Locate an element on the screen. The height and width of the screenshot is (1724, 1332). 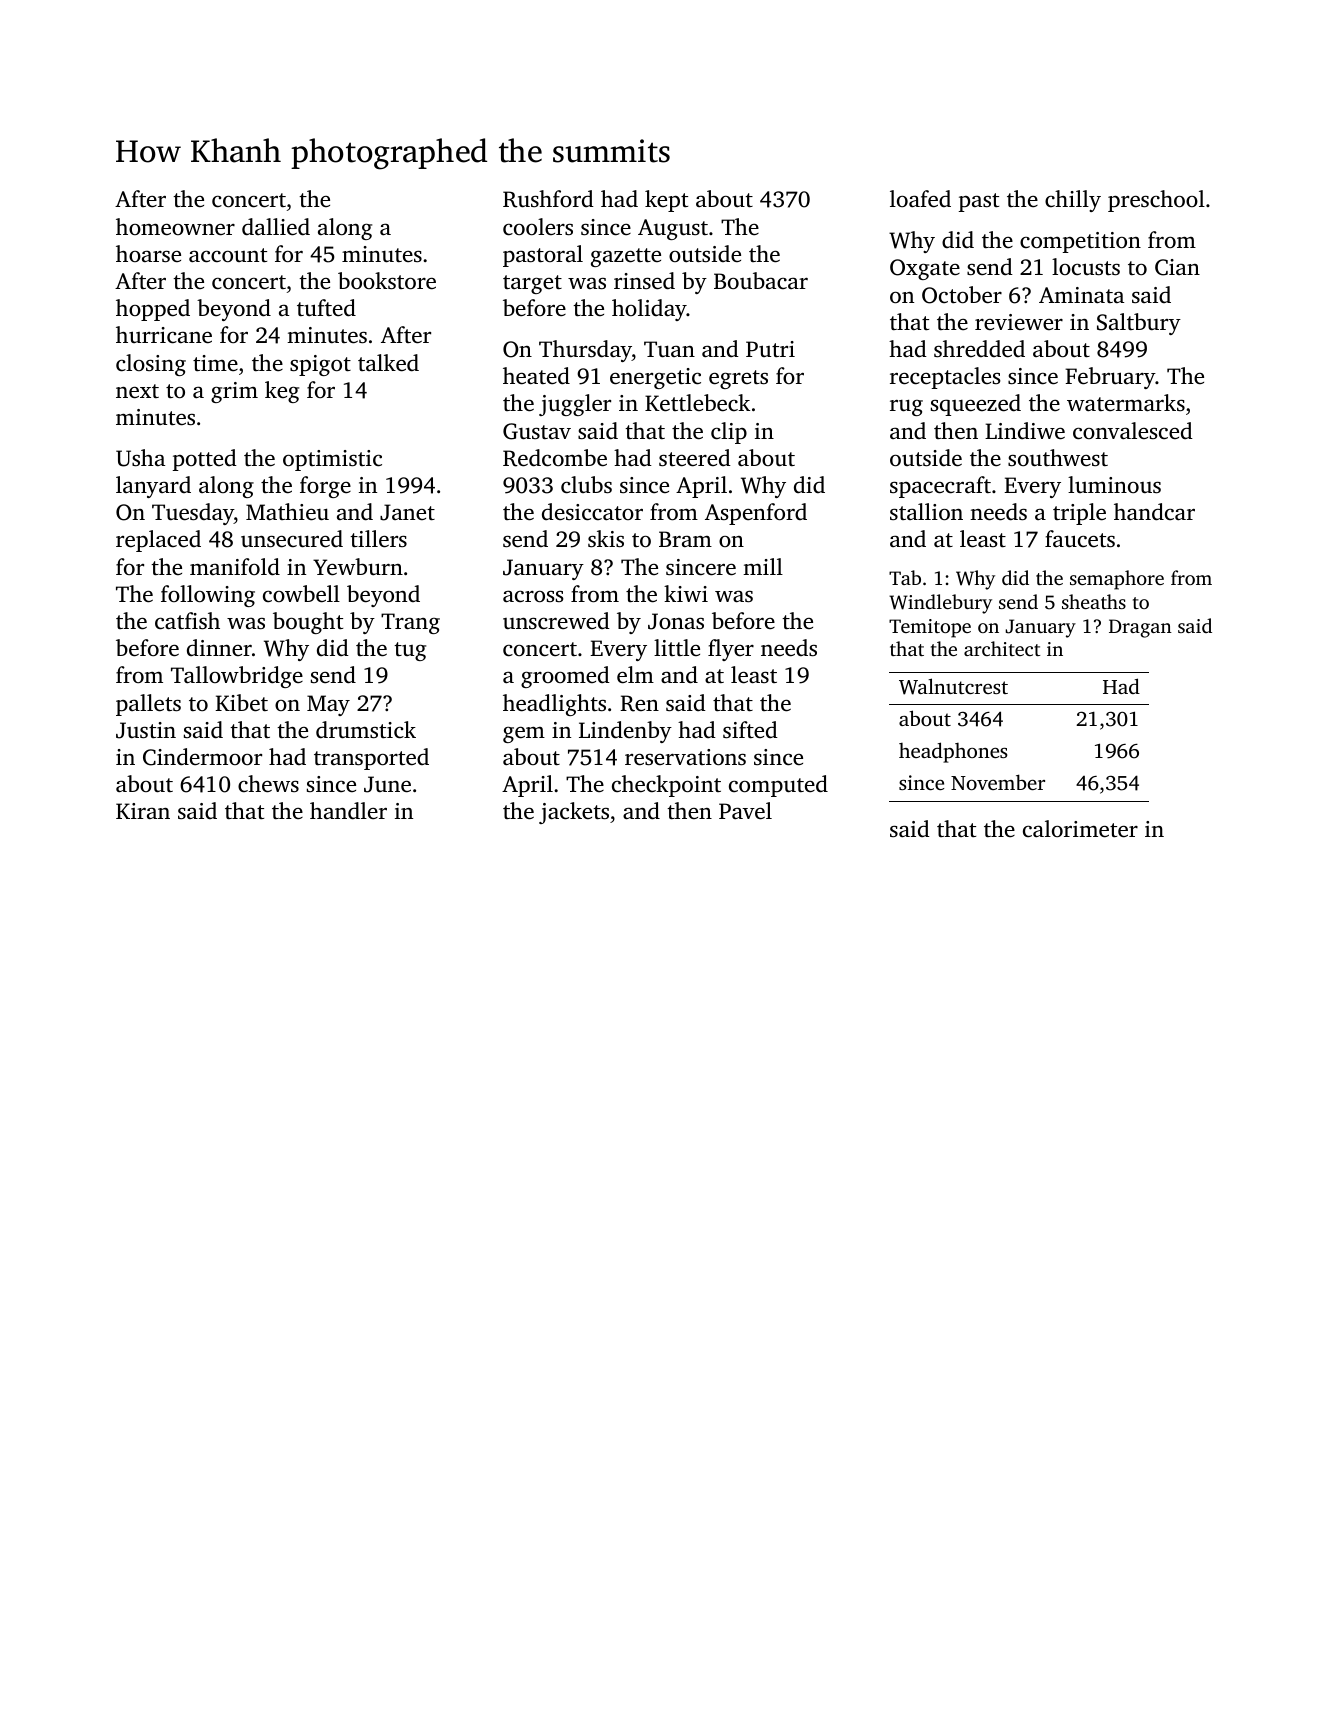
Dragan is located at coordinates (1140, 628).
